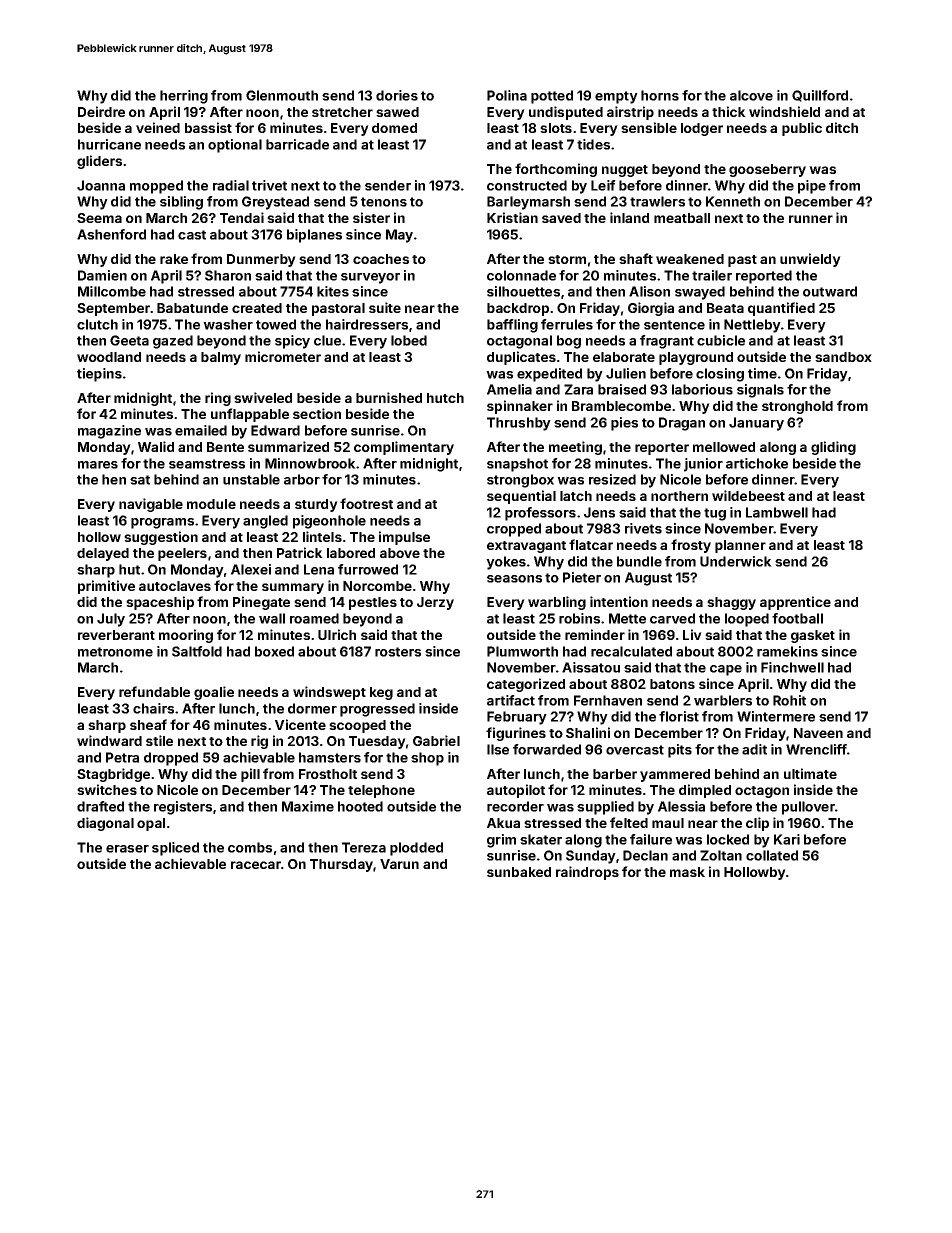  I want to click on Mette, so click(627, 618).
